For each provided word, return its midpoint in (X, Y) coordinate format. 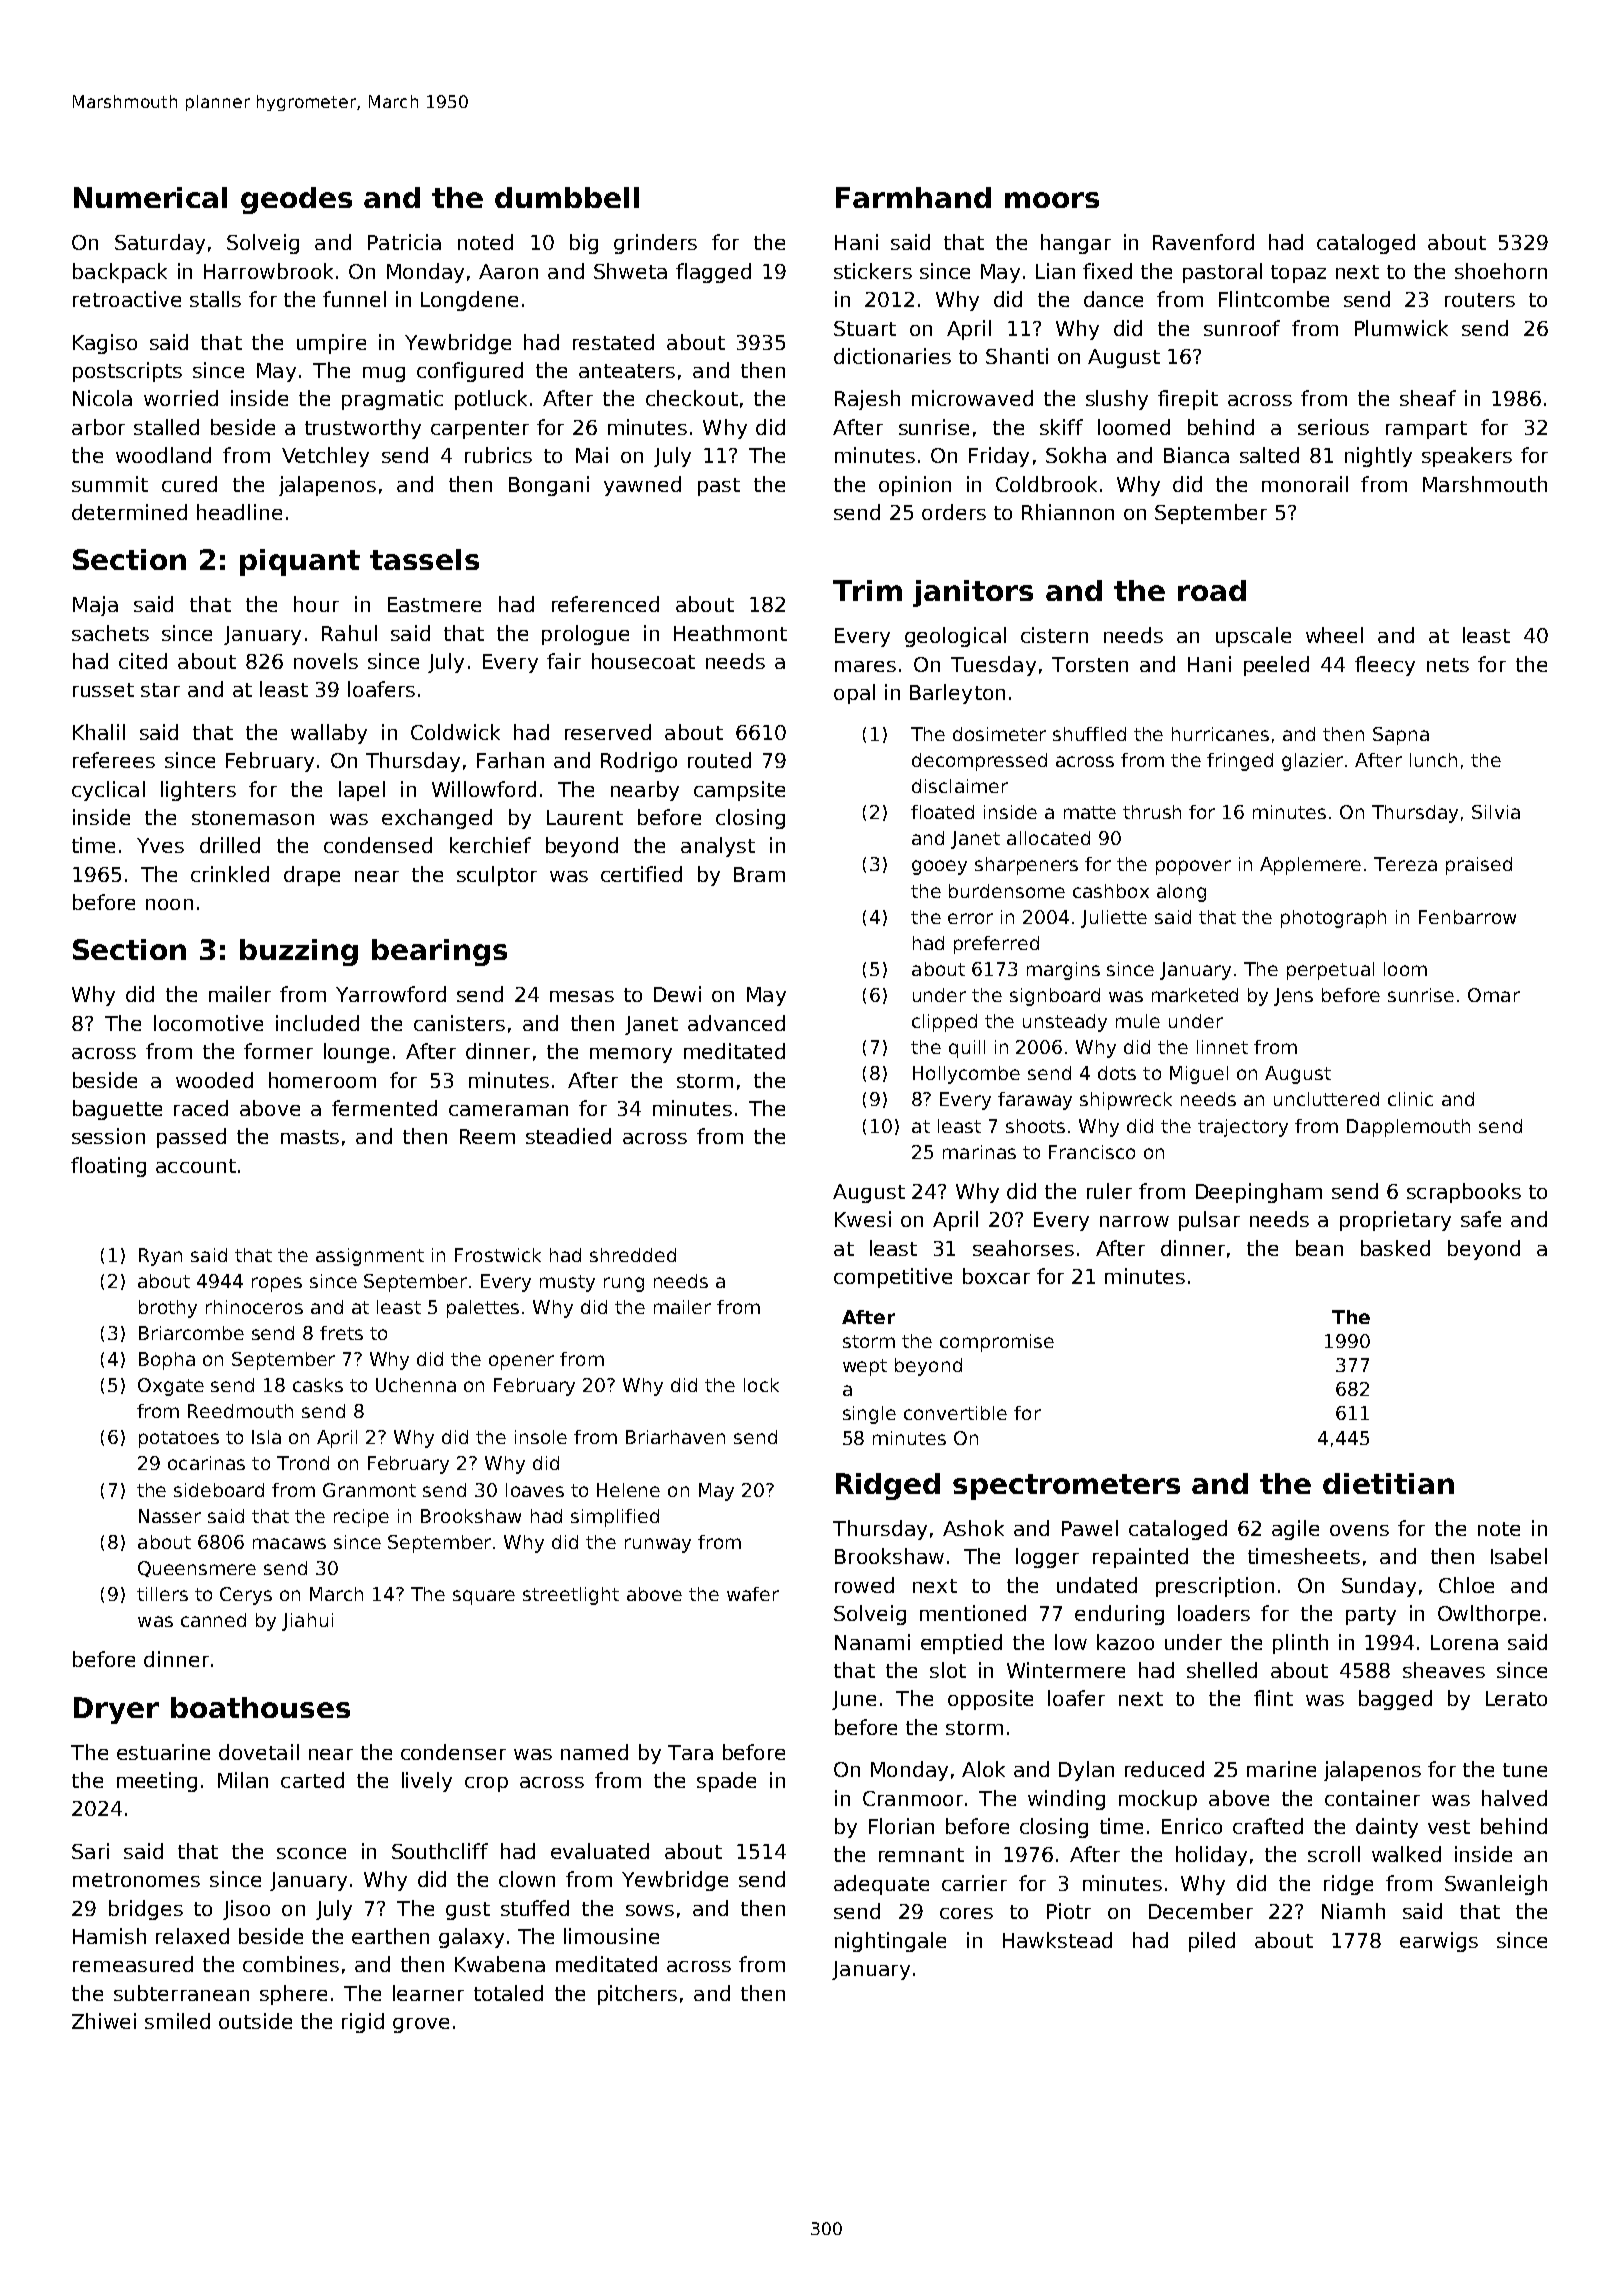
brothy (168, 1309)
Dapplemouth (1408, 1128)
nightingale (890, 1942)
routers (1480, 300)
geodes (296, 200)
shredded (633, 1255)
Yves (160, 845)
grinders (655, 244)
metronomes (136, 1880)
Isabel (1519, 1556)
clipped (944, 1023)
